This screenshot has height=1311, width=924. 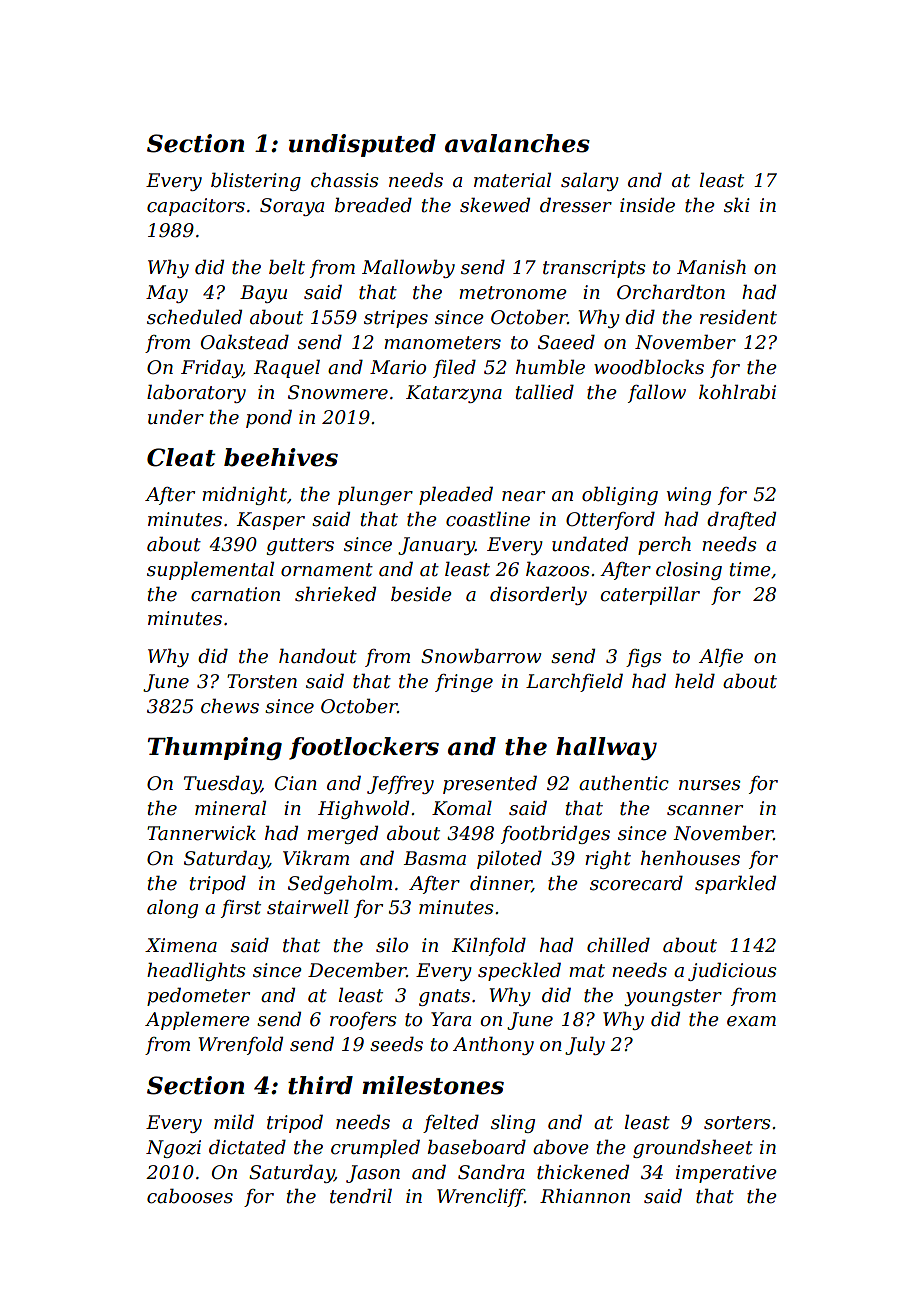 What do you see at coordinates (550, 367) in the screenshot?
I see `humble` at bounding box center [550, 367].
